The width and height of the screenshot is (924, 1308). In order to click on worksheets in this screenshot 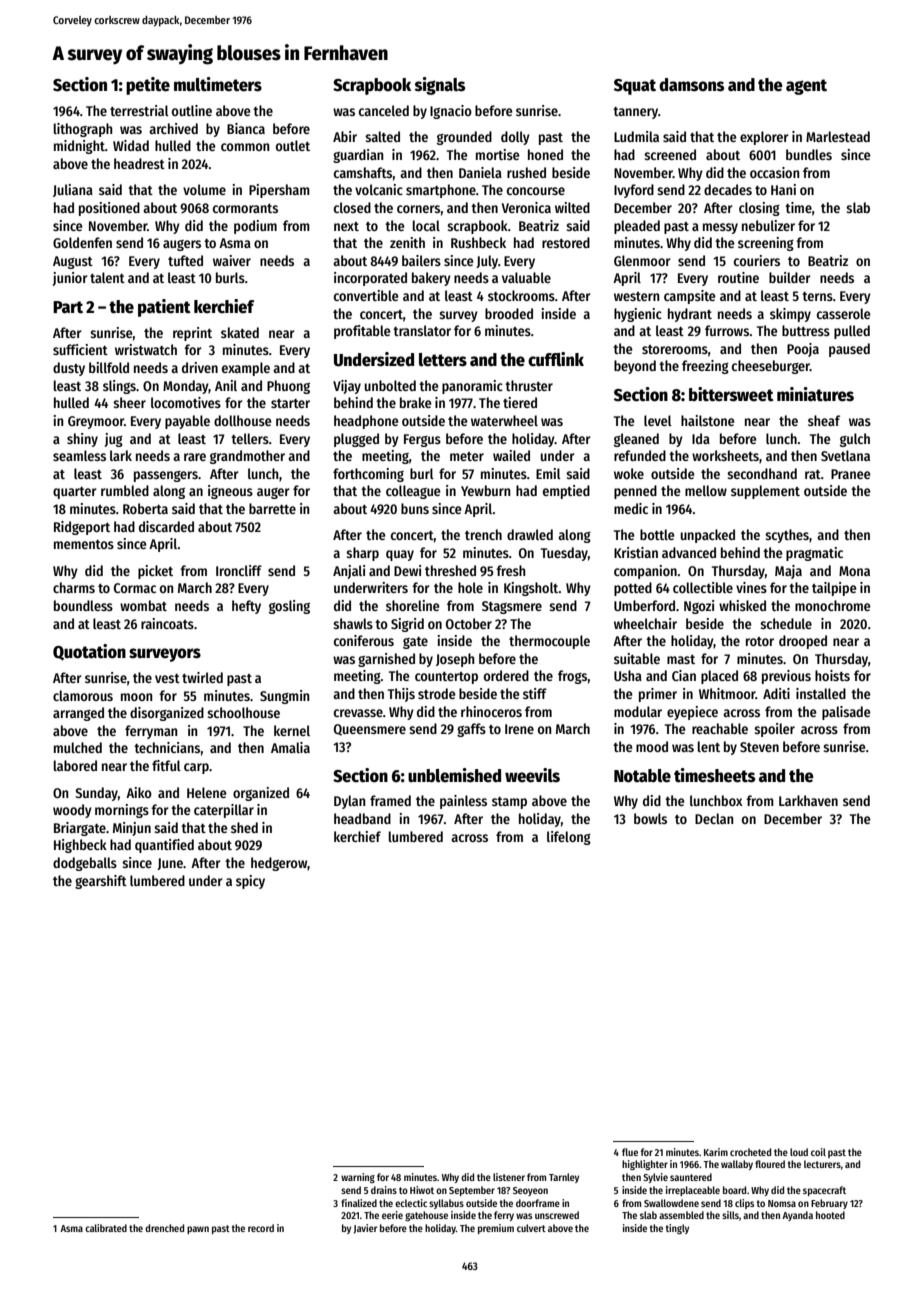, I will do `click(725, 455)`.
